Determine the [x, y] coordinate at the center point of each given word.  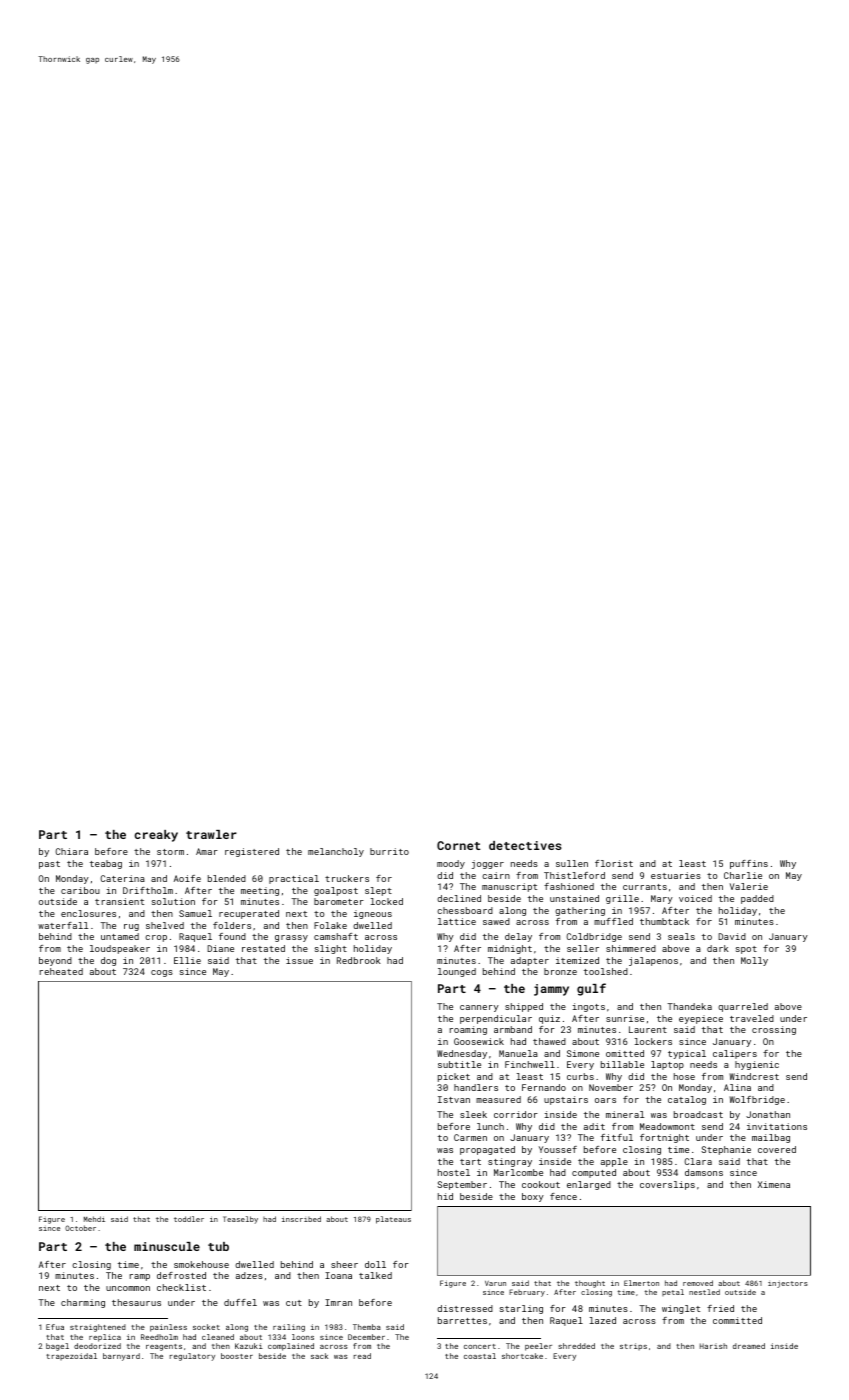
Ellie [187, 960]
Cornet [458, 845]
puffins [749, 864]
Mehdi [94, 1219]
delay [518, 937]
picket [454, 1077]
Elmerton [641, 1283]
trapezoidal [71, 1356]
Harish [713, 1346]
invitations [777, 1126]
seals [681, 936]
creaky [156, 836]
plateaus [393, 1220]
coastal [480, 1356]
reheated [61, 971]
